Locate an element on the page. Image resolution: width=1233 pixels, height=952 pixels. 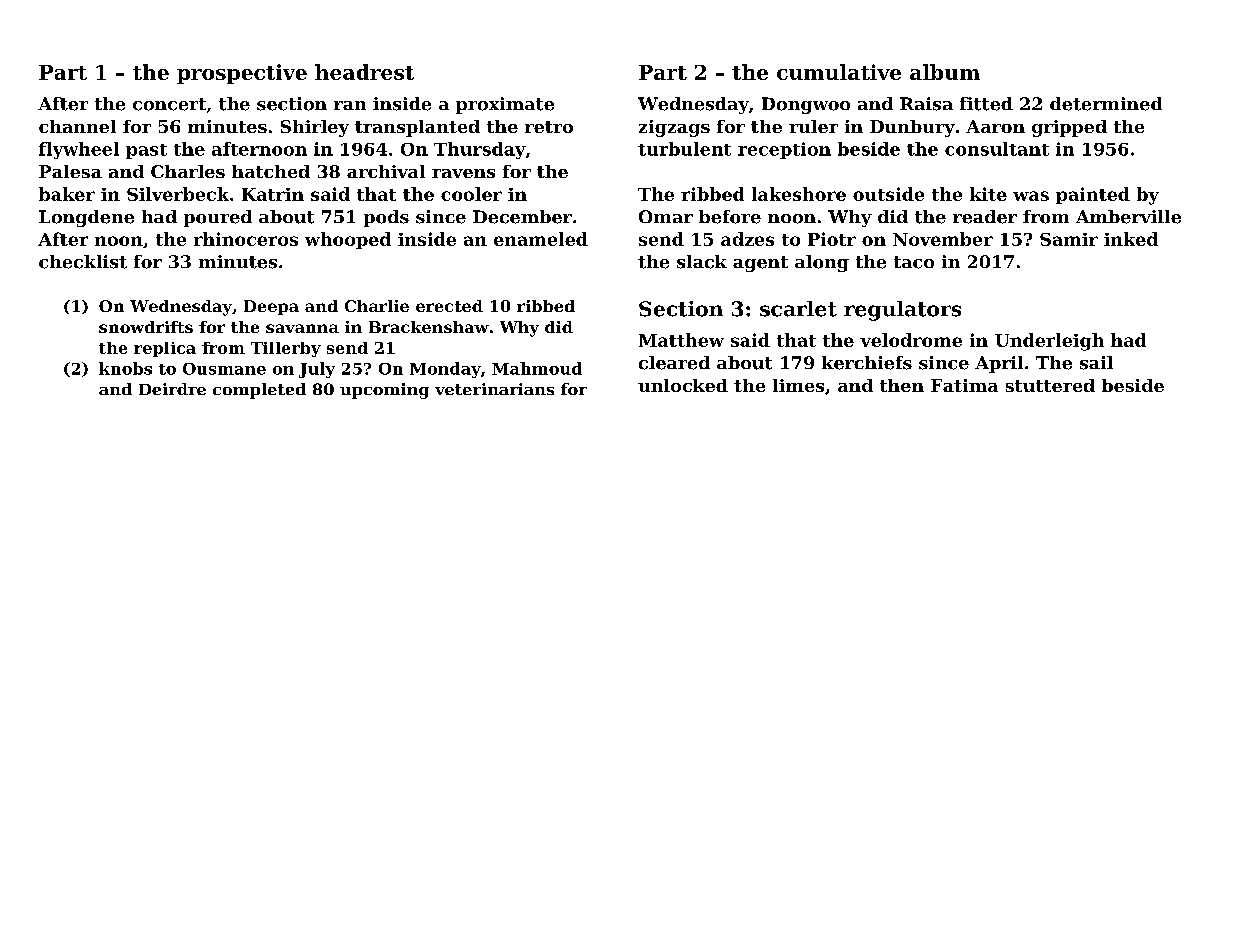
reception is located at coordinates (784, 150).
